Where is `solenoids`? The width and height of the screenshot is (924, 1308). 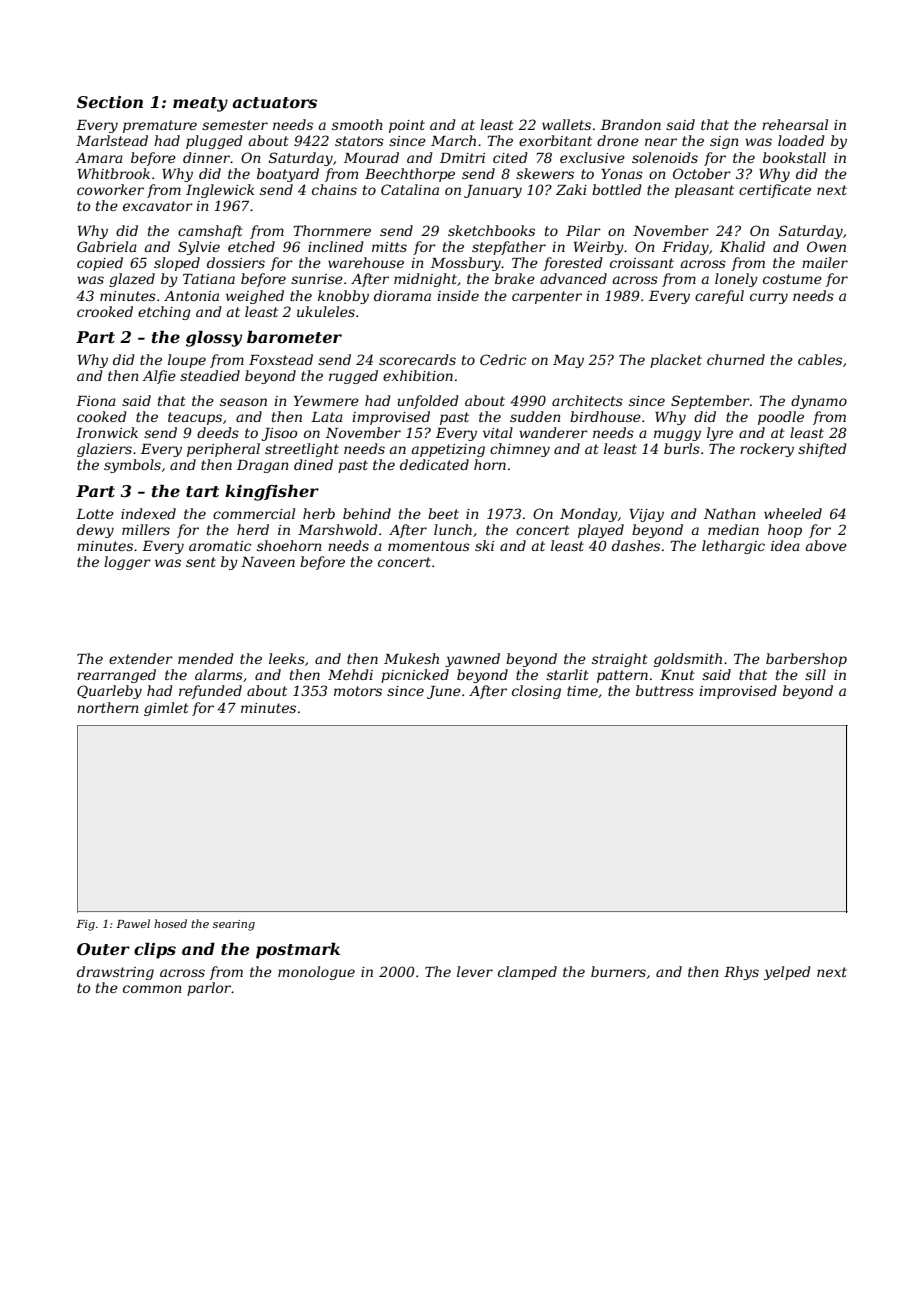
solenoids is located at coordinates (665, 157).
